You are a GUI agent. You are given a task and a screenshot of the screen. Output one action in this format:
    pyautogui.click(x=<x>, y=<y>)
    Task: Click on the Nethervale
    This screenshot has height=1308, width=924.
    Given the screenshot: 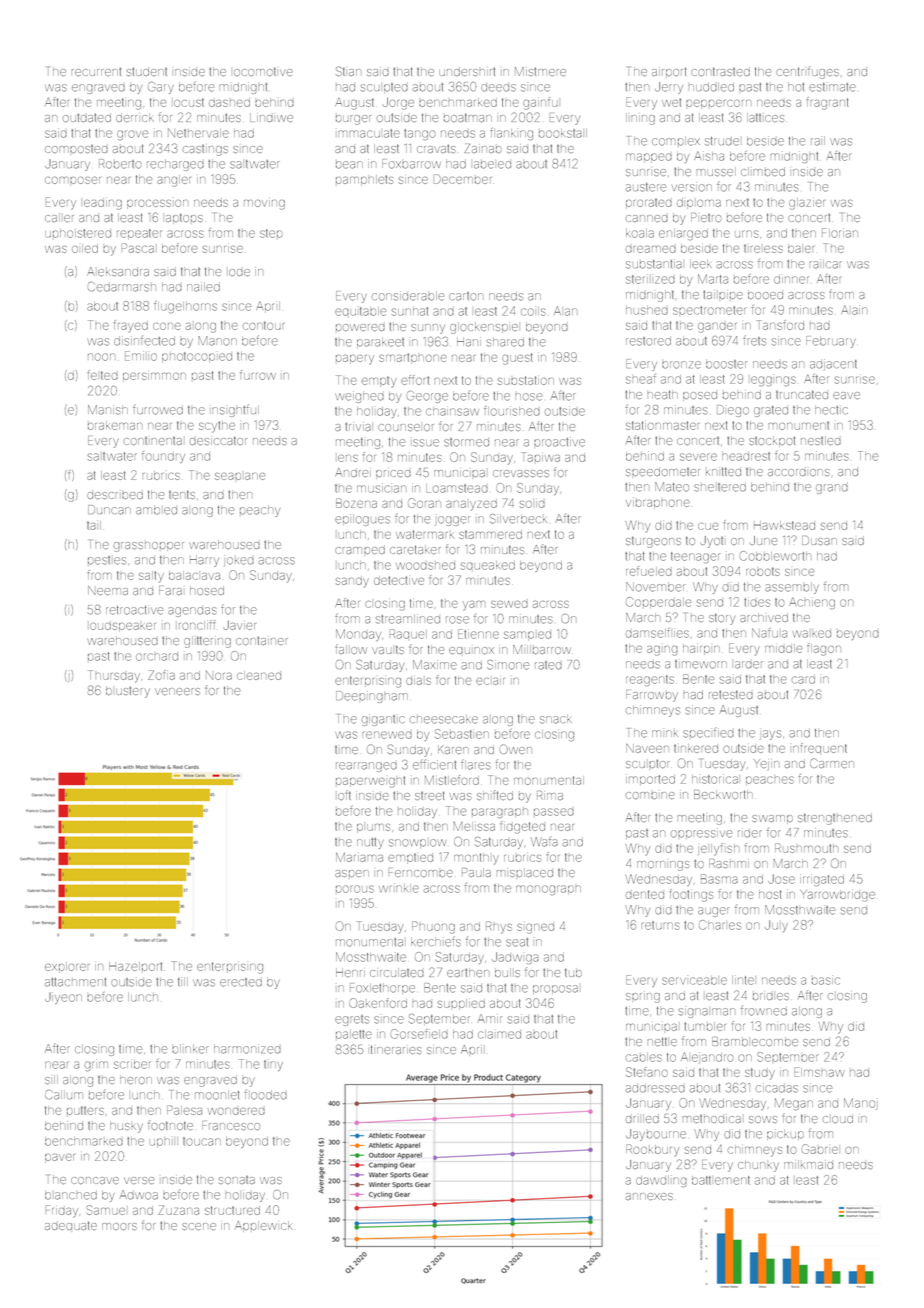 What is the action you would take?
    pyautogui.click(x=198, y=133)
